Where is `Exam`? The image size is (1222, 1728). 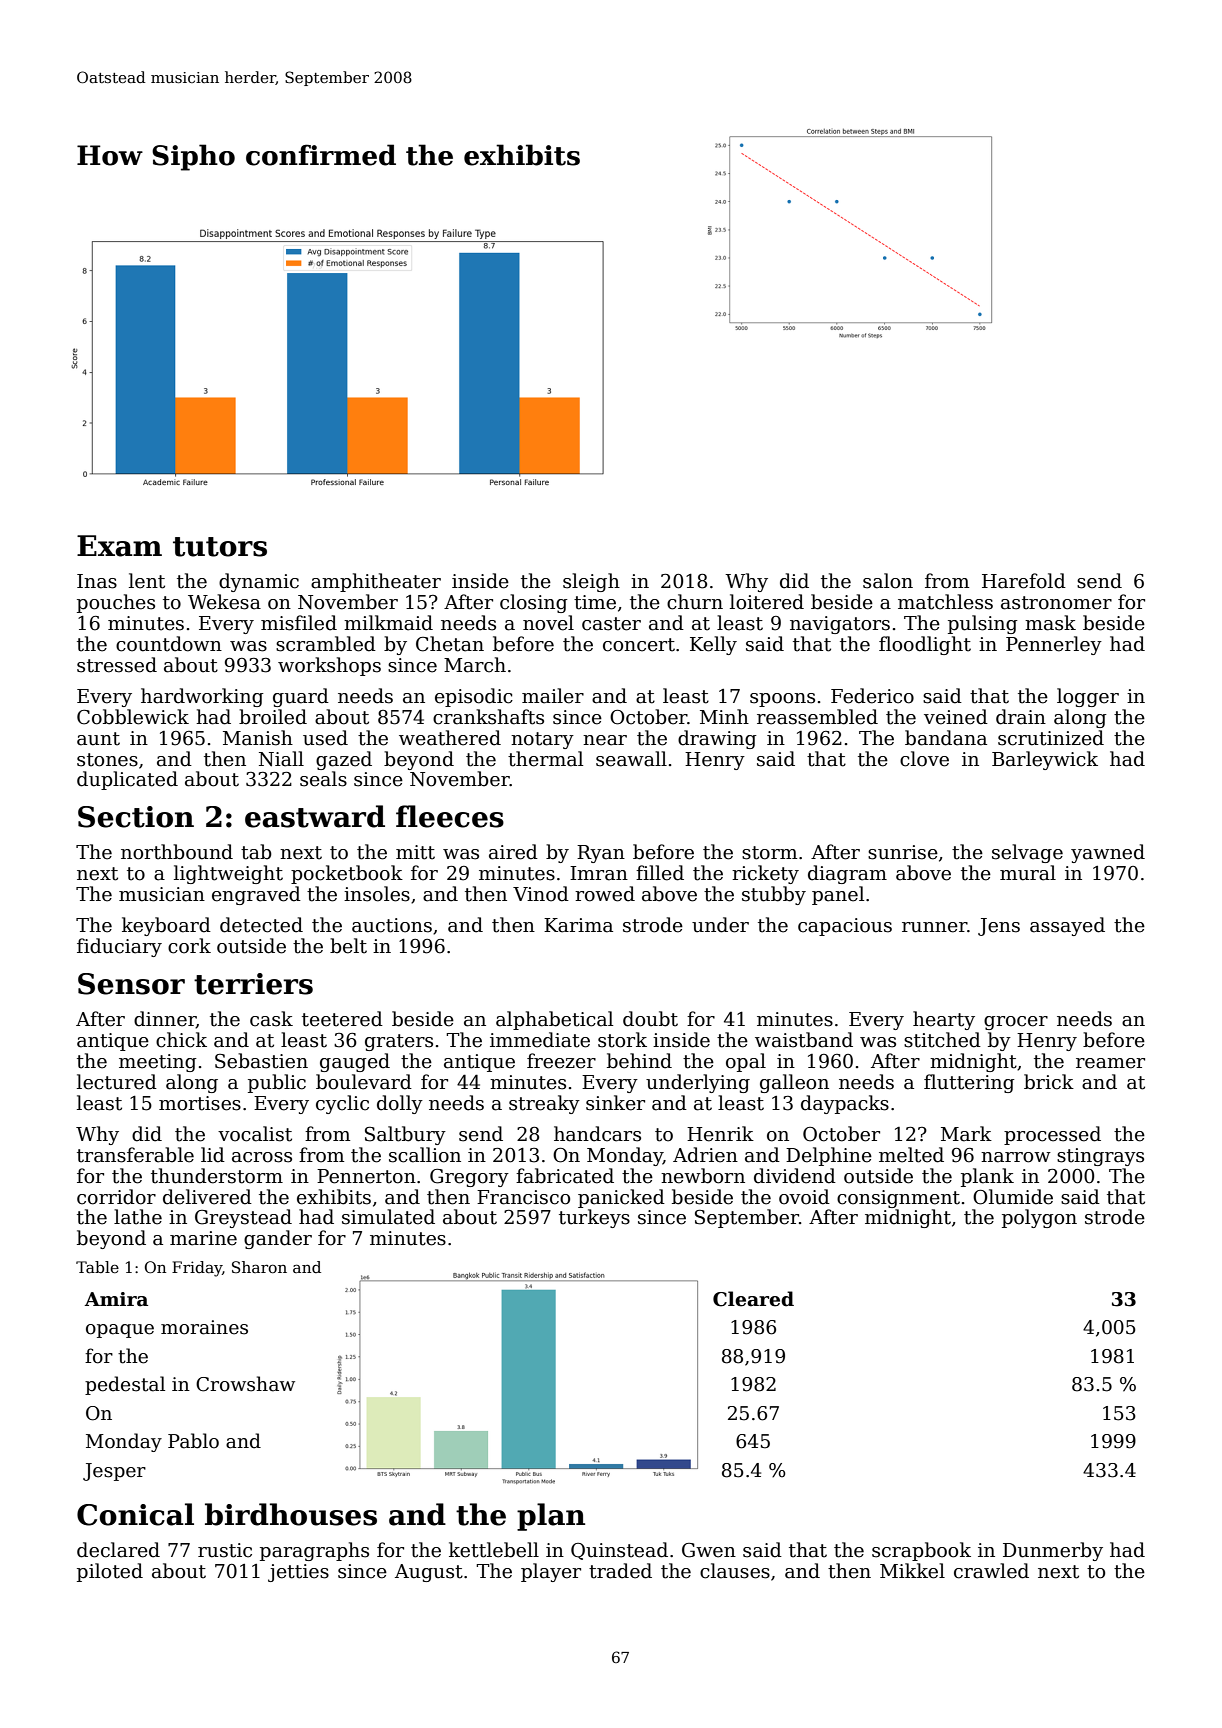
Exam is located at coordinates (119, 546).
